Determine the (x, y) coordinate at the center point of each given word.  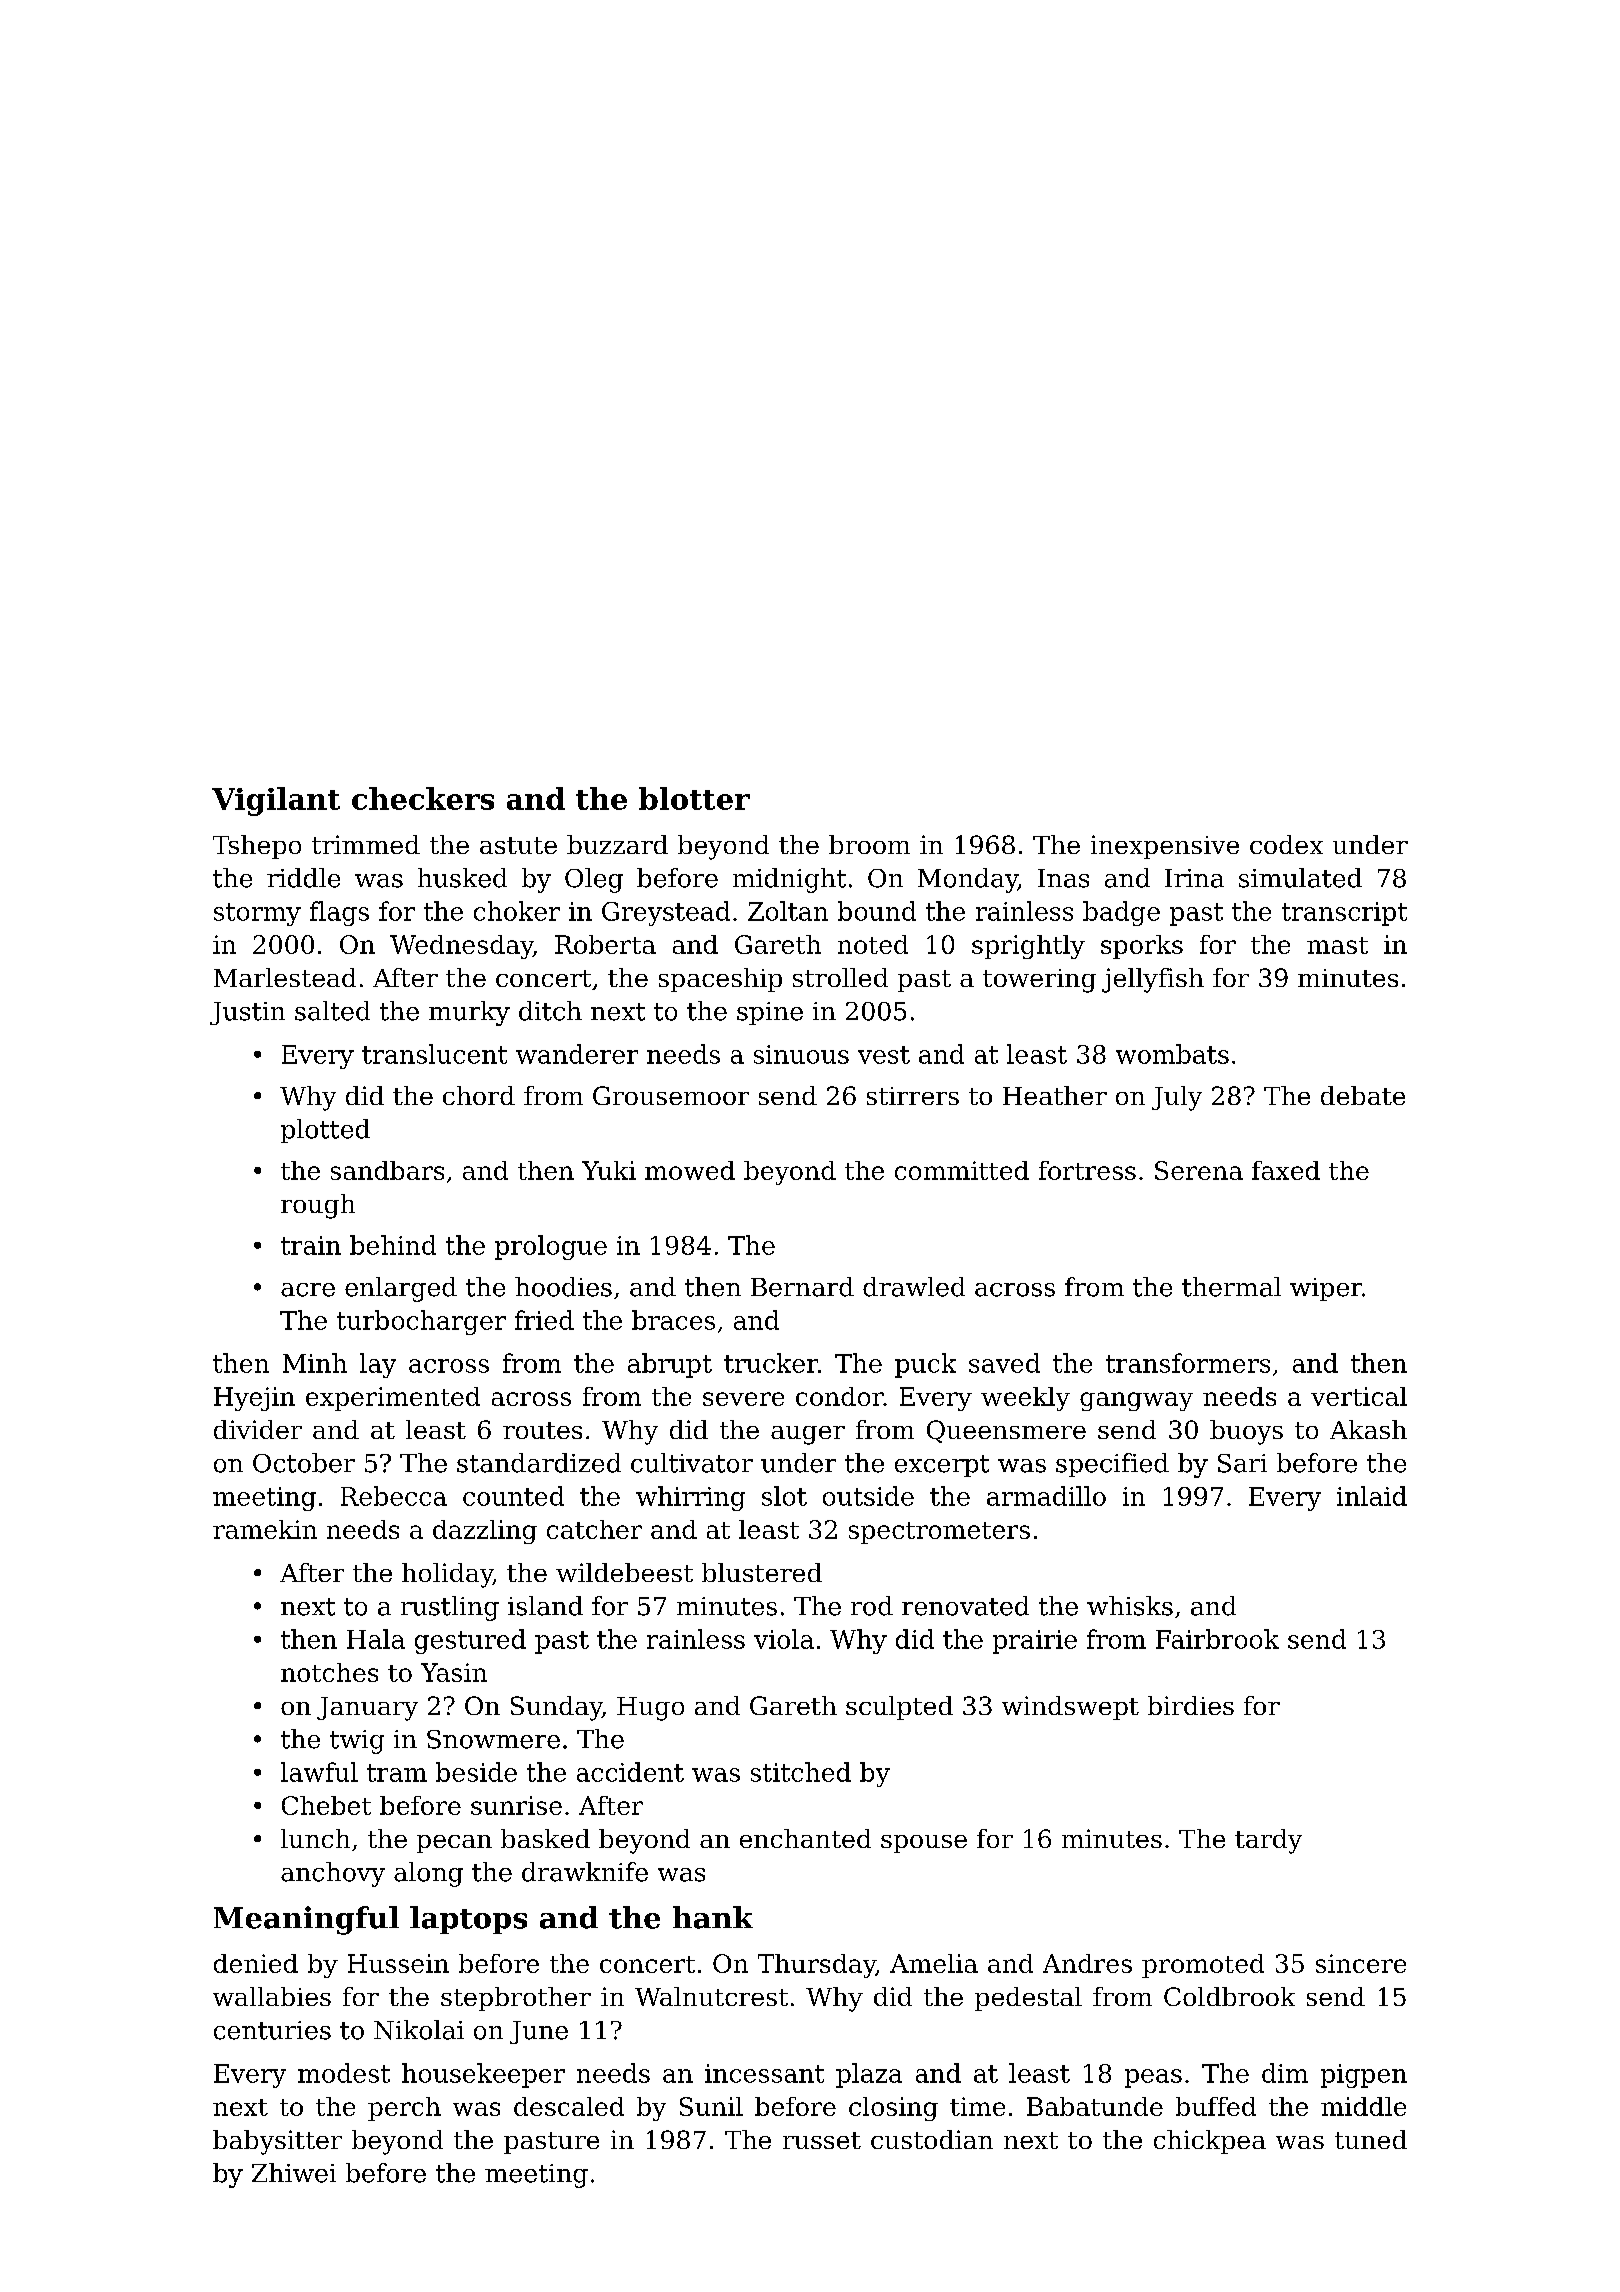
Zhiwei (294, 2173)
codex (1286, 844)
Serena (1199, 1170)
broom (869, 844)
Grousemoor (671, 1095)
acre (308, 1290)
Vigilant (276, 801)
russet (822, 2140)
